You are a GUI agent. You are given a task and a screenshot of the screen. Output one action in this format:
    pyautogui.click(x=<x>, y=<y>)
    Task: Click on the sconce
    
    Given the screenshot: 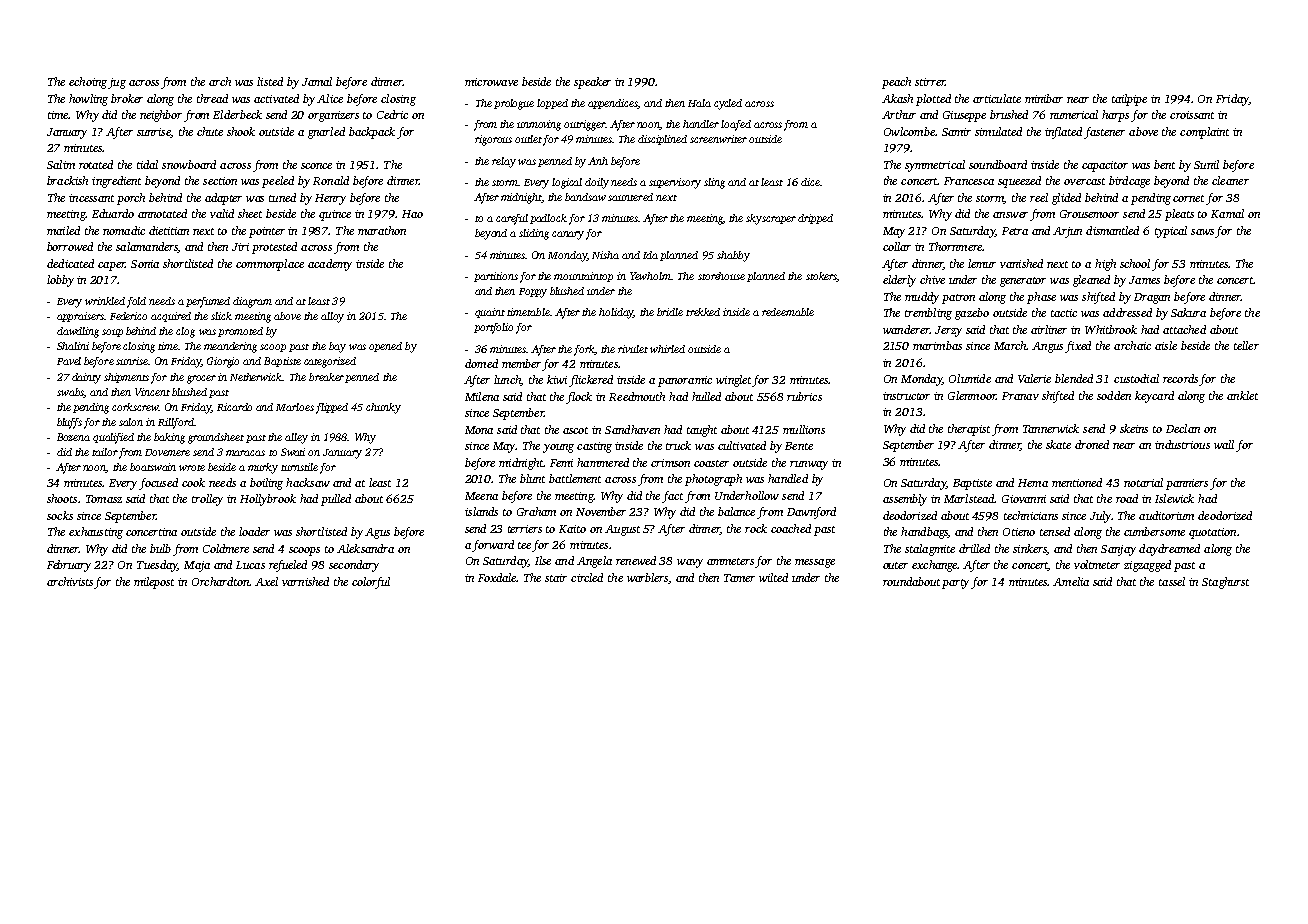 What is the action you would take?
    pyautogui.click(x=316, y=166)
